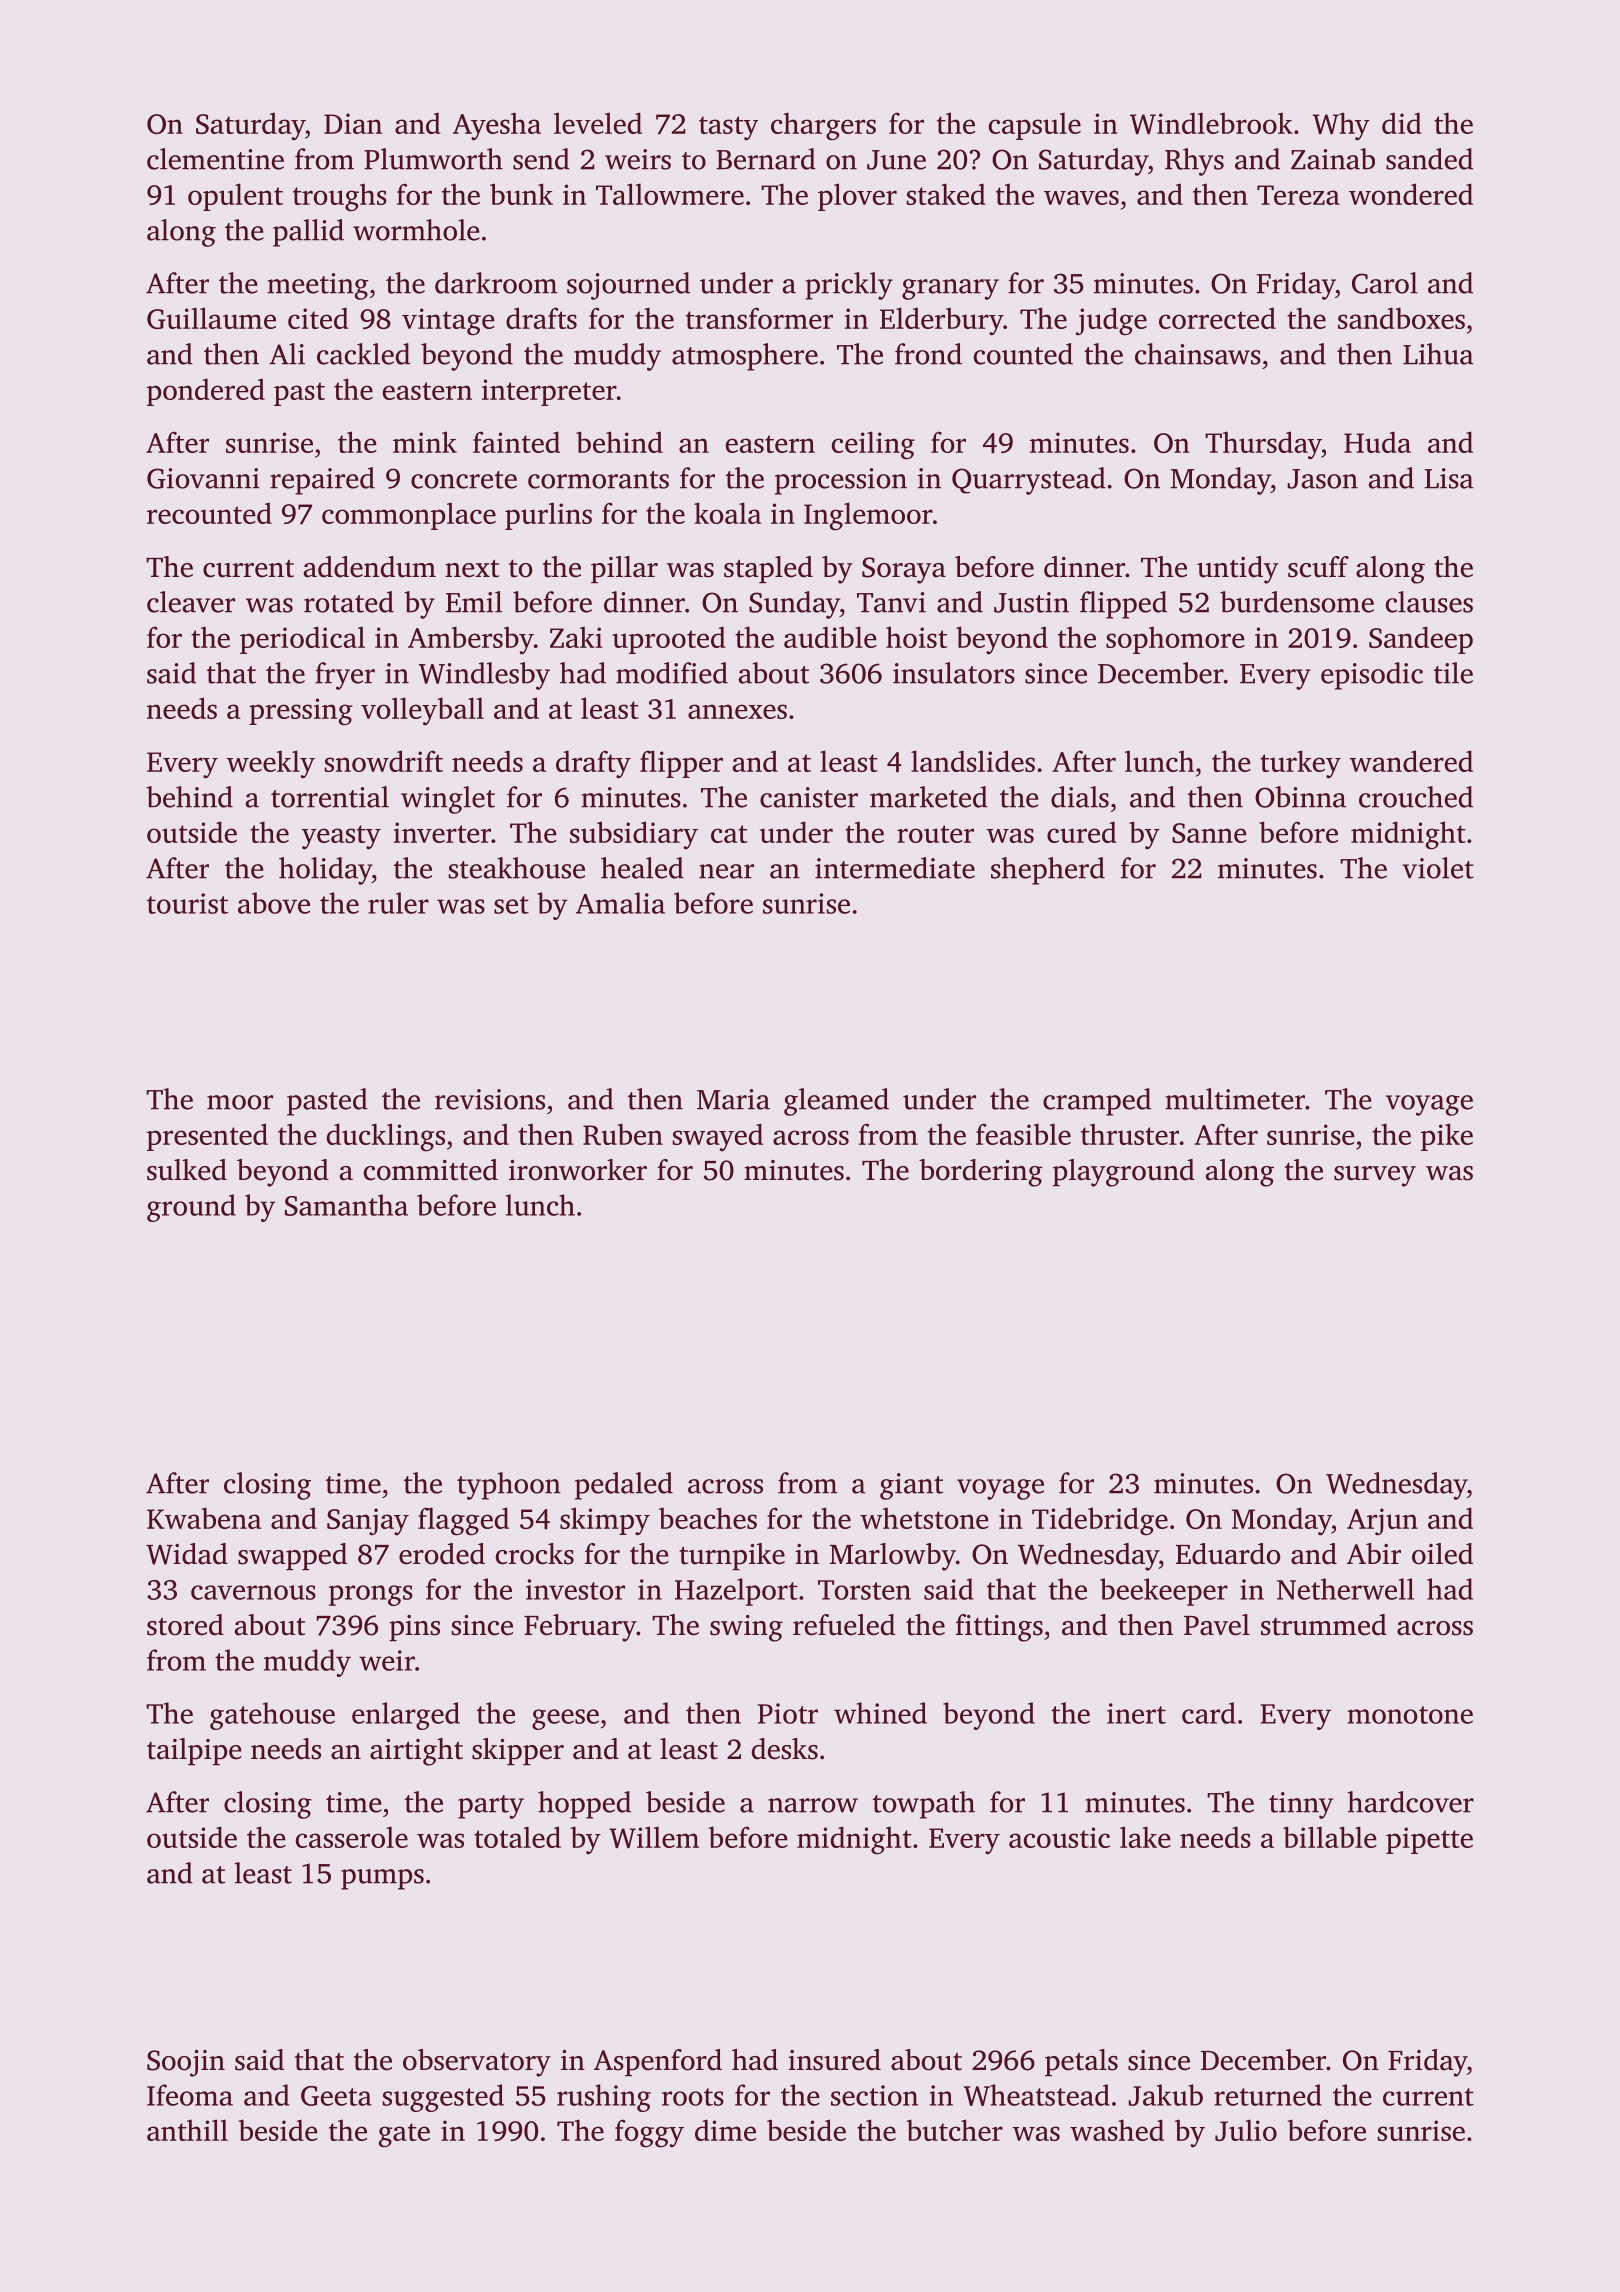  What do you see at coordinates (340, 197) in the screenshot?
I see `troughs` at bounding box center [340, 197].
